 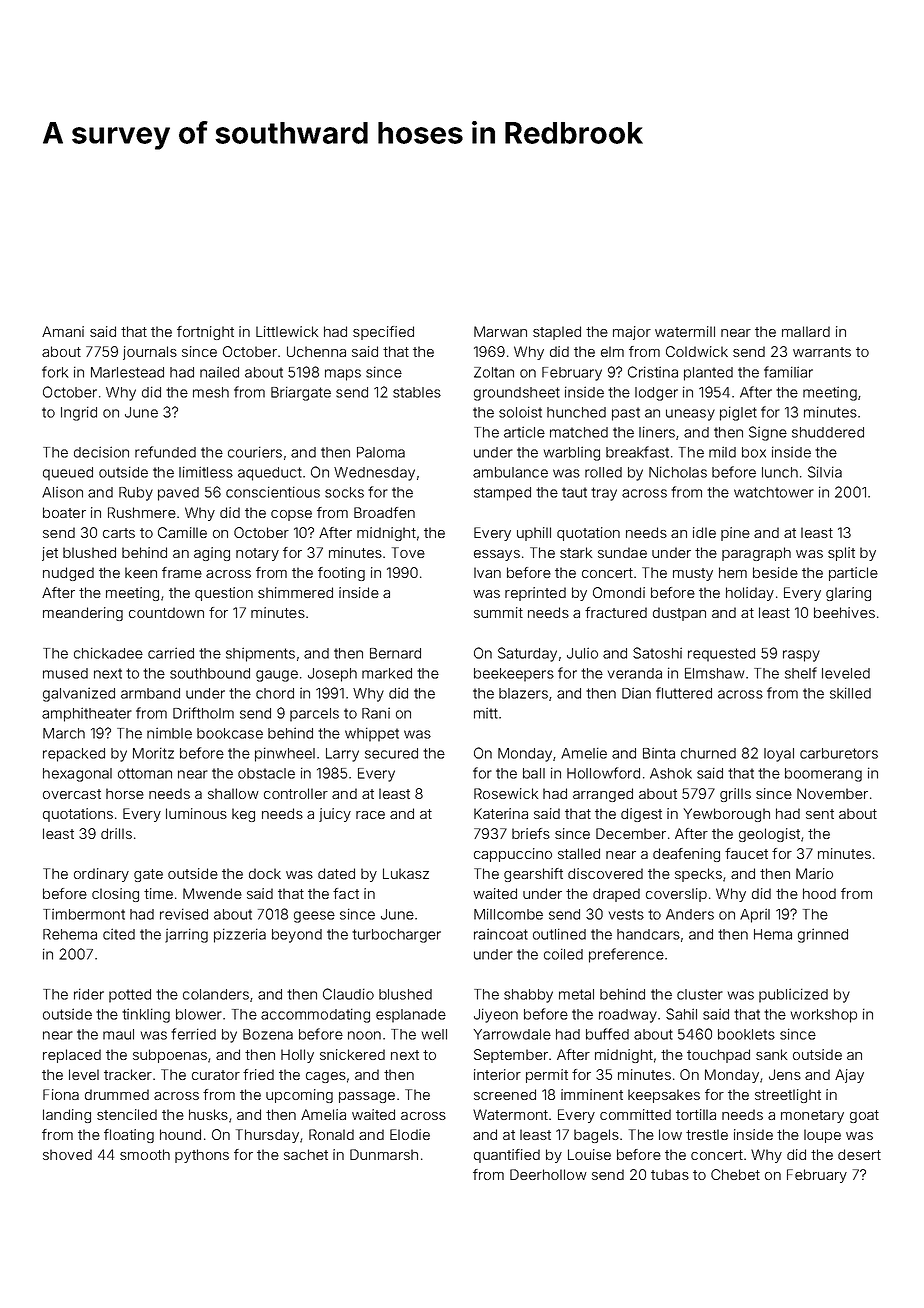 What do you see at coordinates (685, 331) in the screenshot?
I see `watermill` at bounding box center [685, 331].
